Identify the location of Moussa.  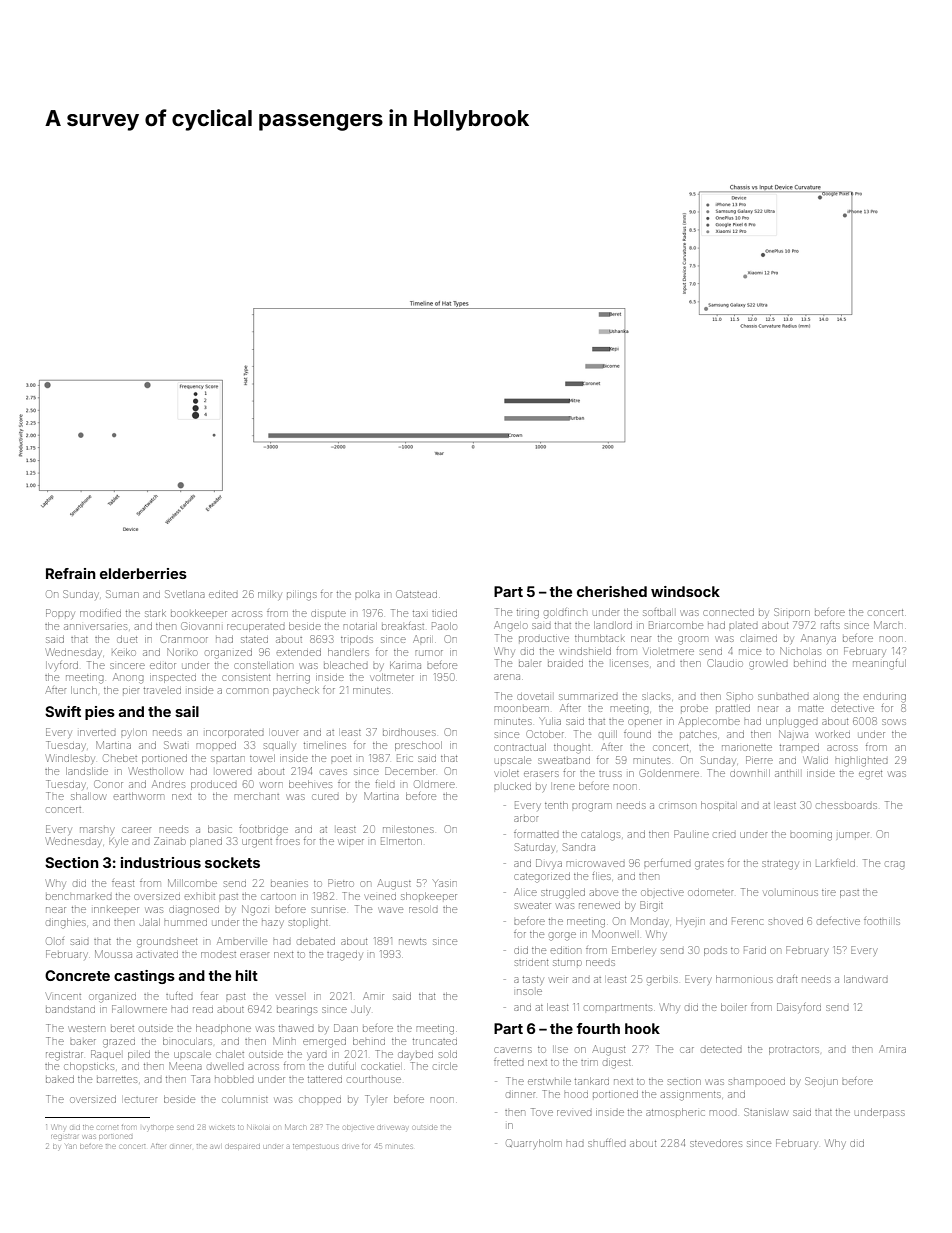
(113, 954).
